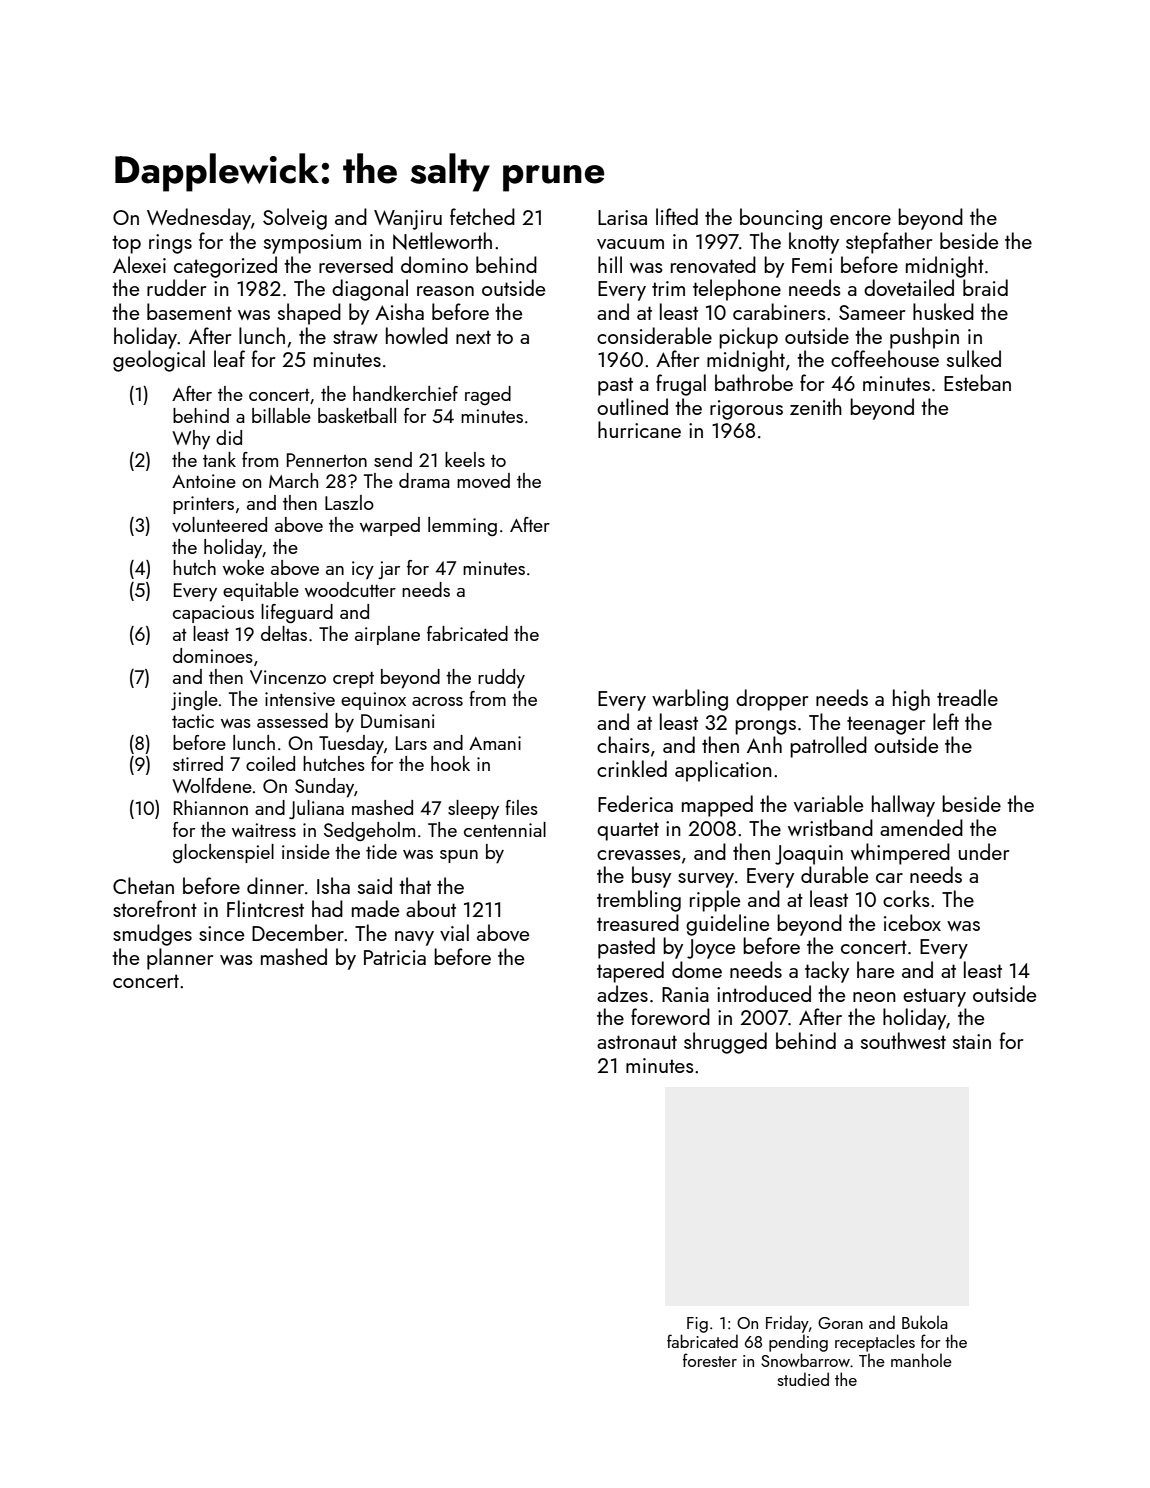  I want to click on fetched, so click(482, 216).
